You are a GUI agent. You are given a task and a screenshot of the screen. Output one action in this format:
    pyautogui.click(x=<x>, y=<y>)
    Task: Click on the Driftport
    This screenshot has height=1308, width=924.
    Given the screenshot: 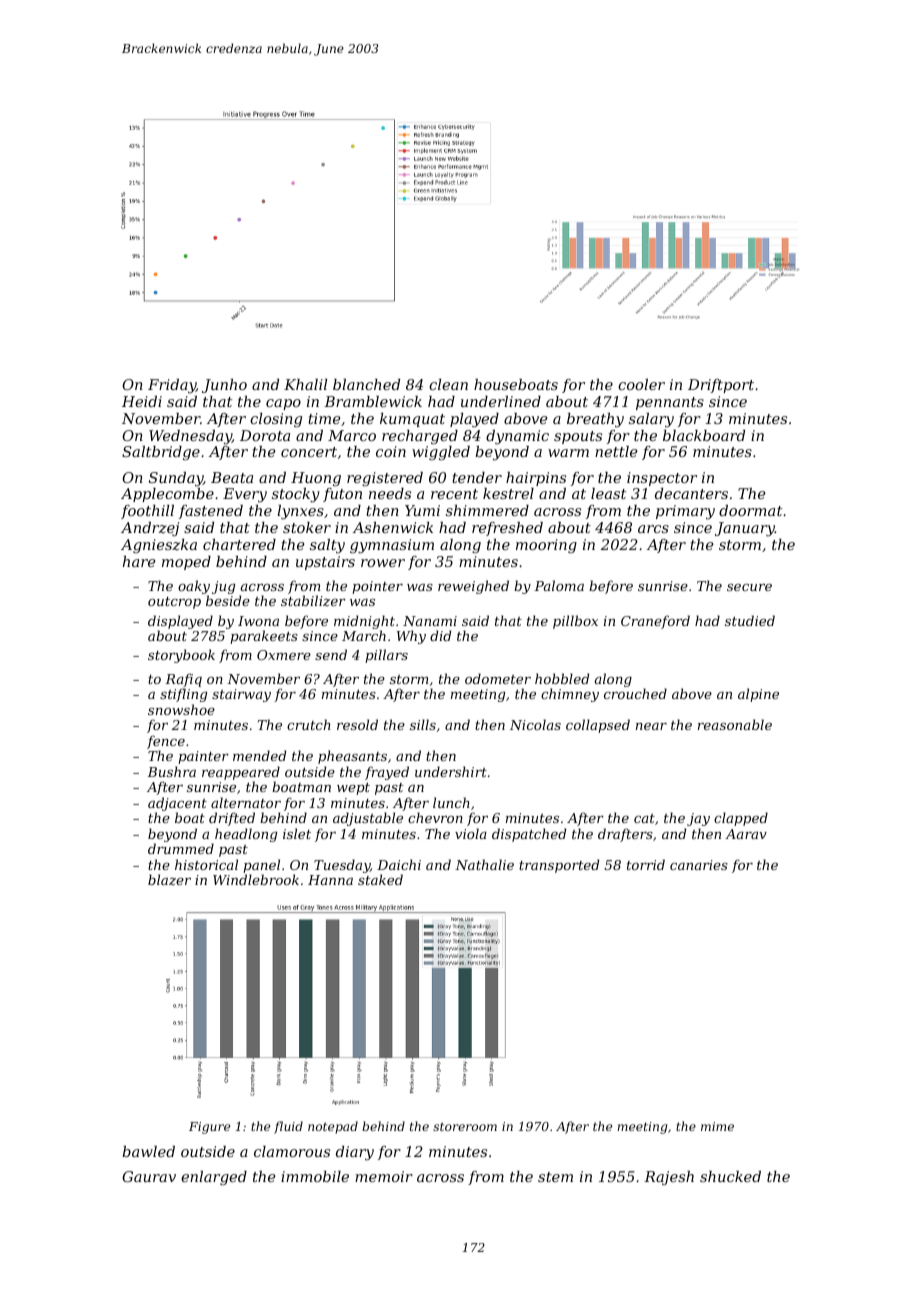 What is the action you would take?
    pyautogui.click(x=721, y=386)
